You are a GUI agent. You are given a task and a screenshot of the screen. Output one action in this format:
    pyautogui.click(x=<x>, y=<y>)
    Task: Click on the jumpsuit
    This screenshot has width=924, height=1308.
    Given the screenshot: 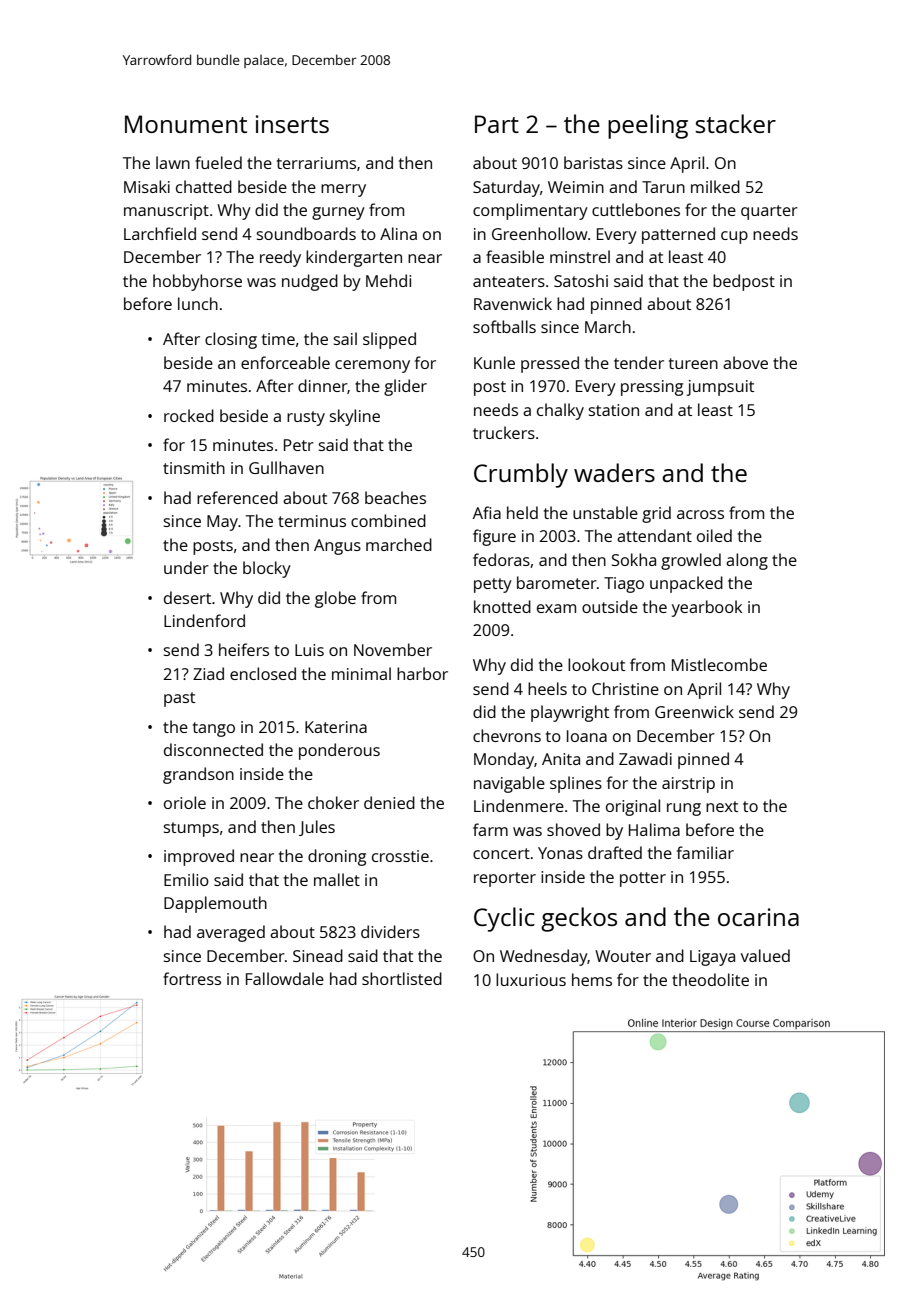 What is the action you would take?
    pyautogui.click(x=720, y=388)
